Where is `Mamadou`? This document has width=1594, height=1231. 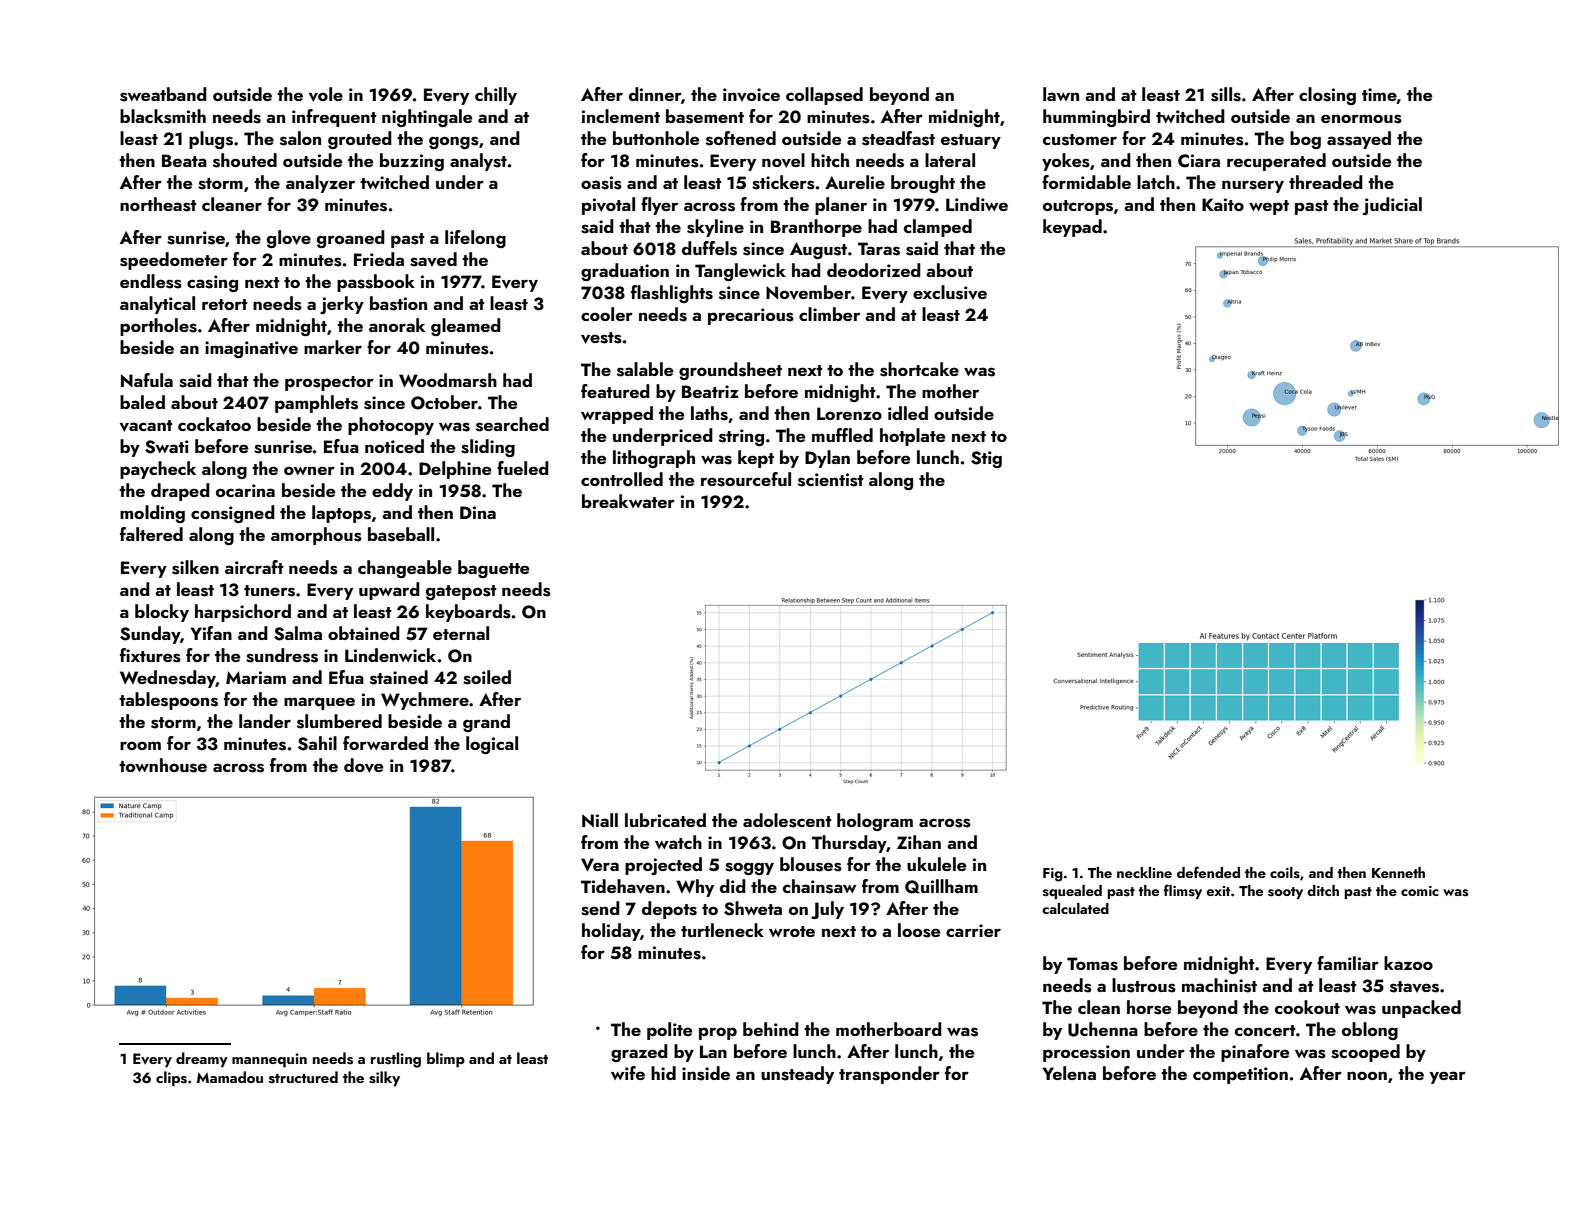
Mamadou is located at coordinates (230, 1077).
